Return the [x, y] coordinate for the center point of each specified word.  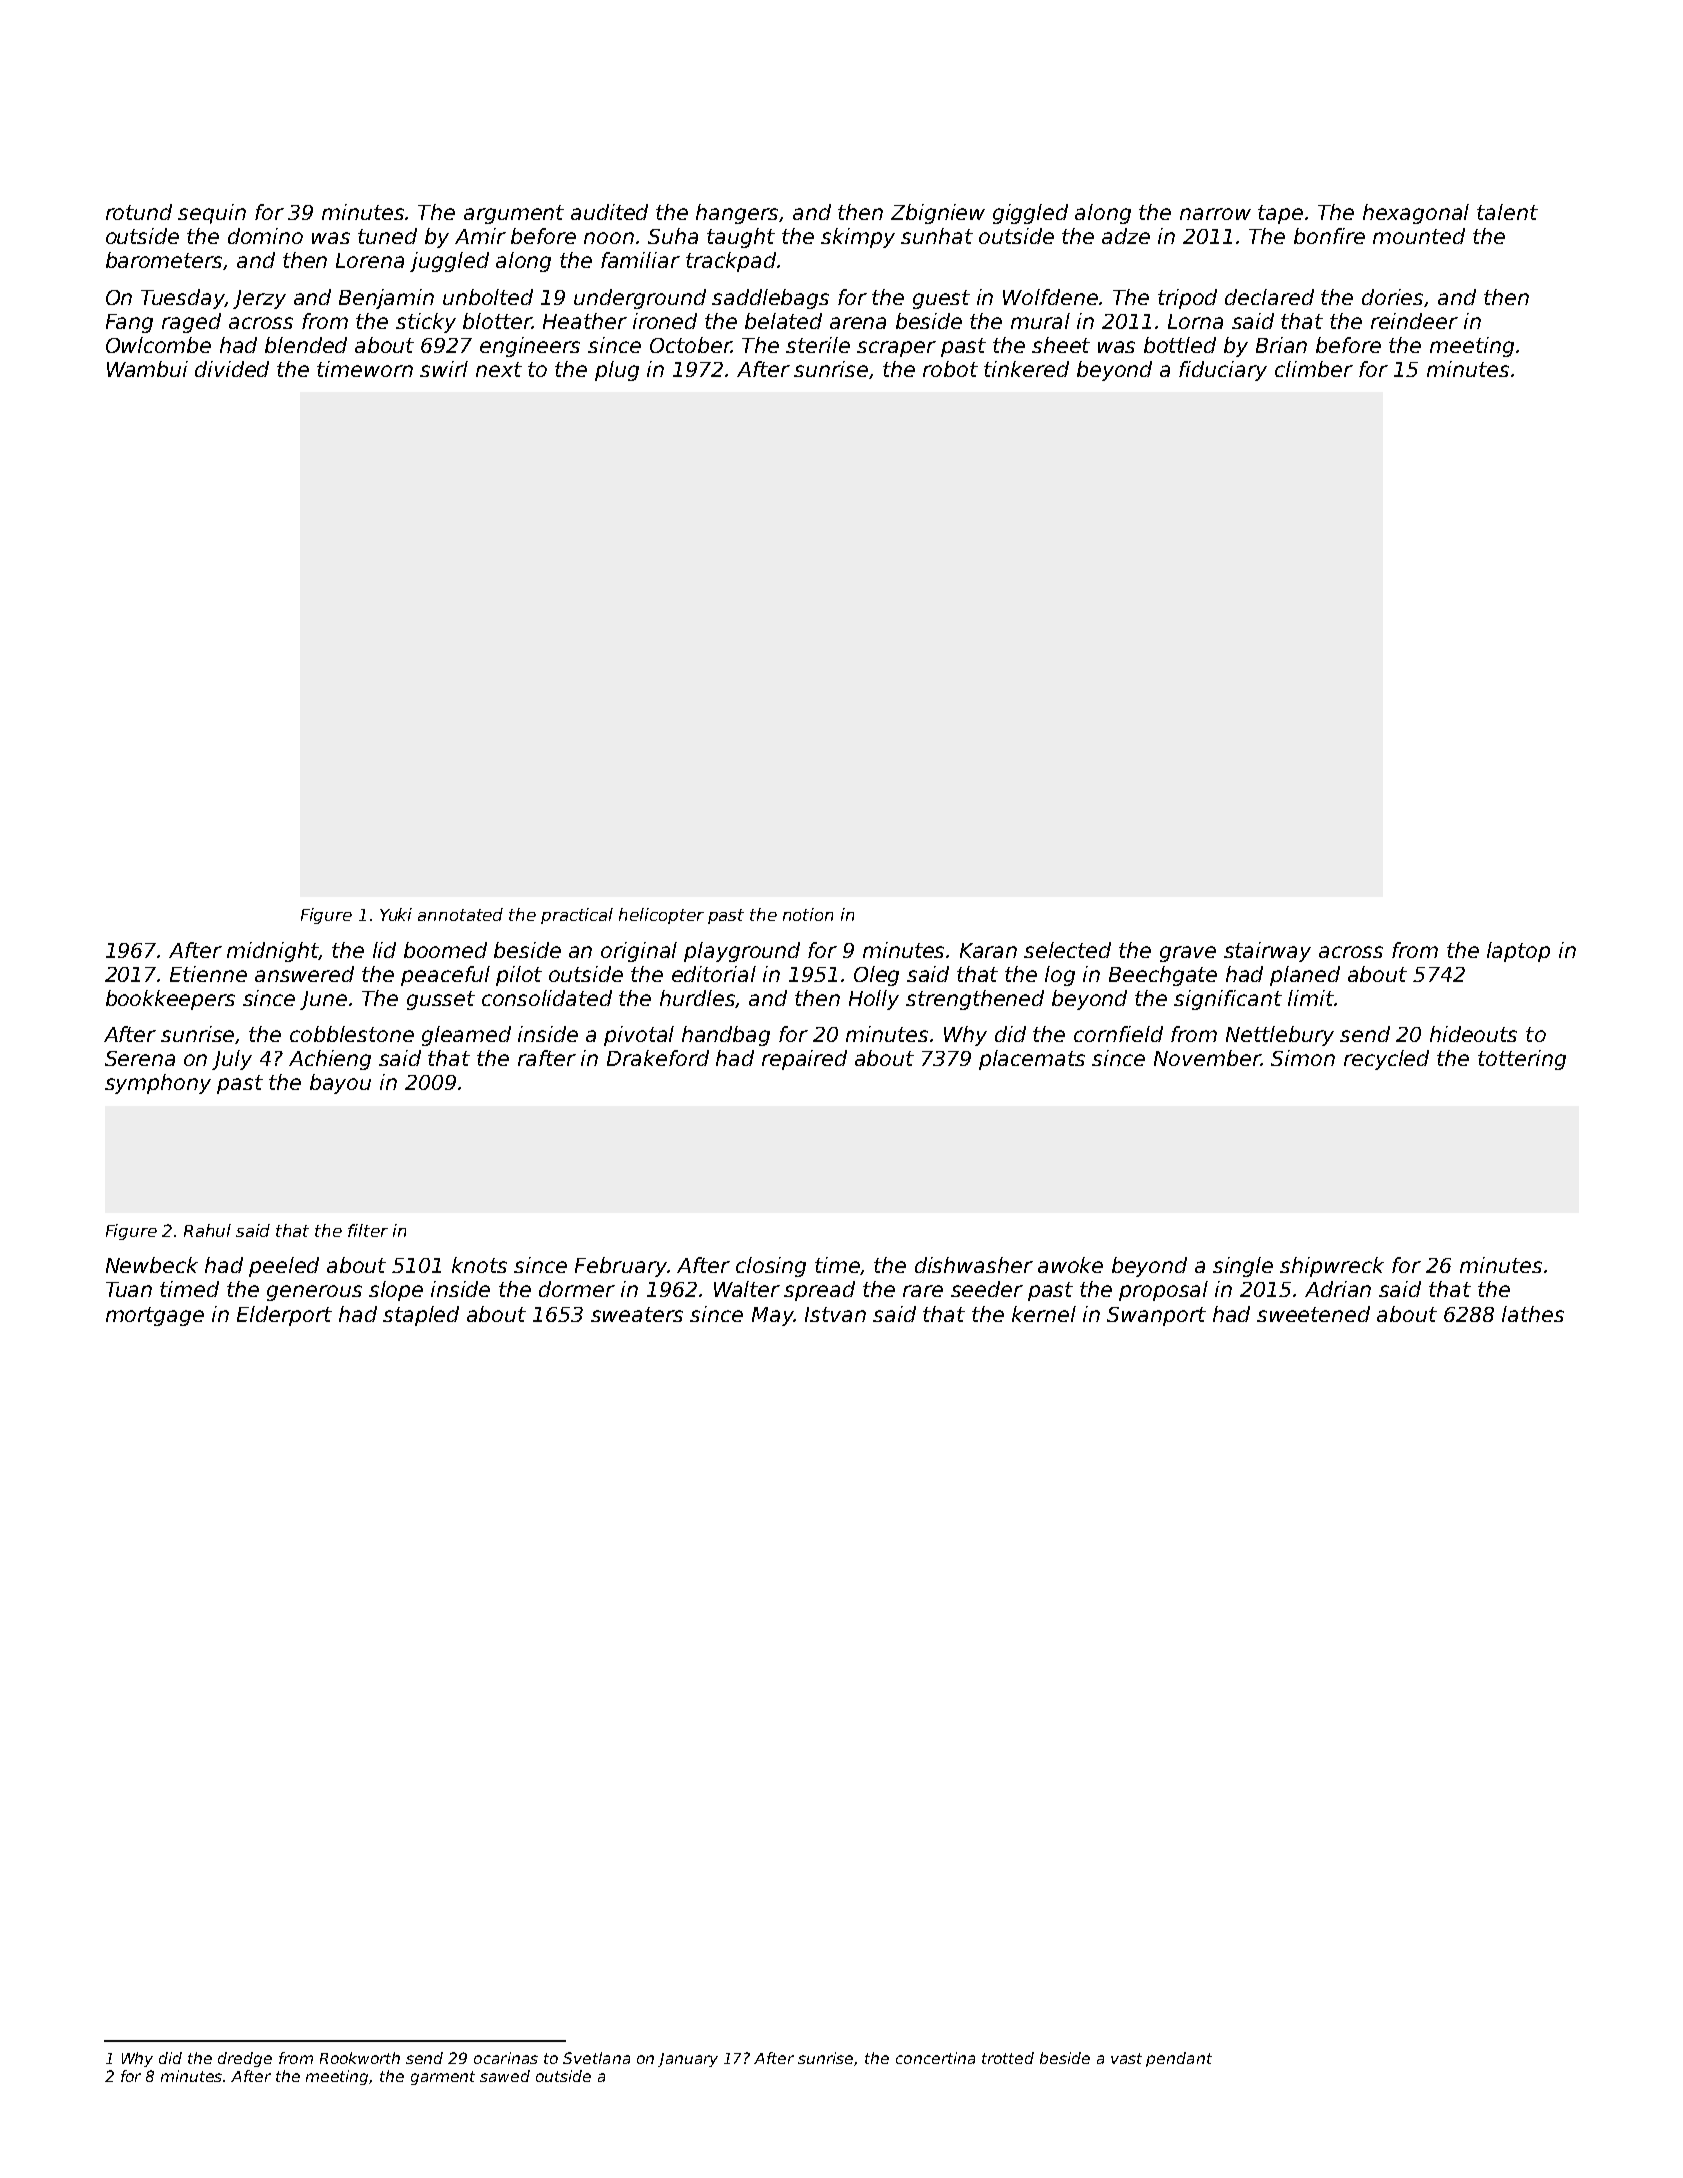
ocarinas [506, 2058]
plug [617, 371]
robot [950, 369]
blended [306, 345]
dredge [245, 2059]
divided [232, 369]
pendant [1179, 2059]
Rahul [207, 1230]
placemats [1032, 1060]
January [688, 2060]
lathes [1533, 1314]
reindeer [1414, 321]
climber [1314, 369]
